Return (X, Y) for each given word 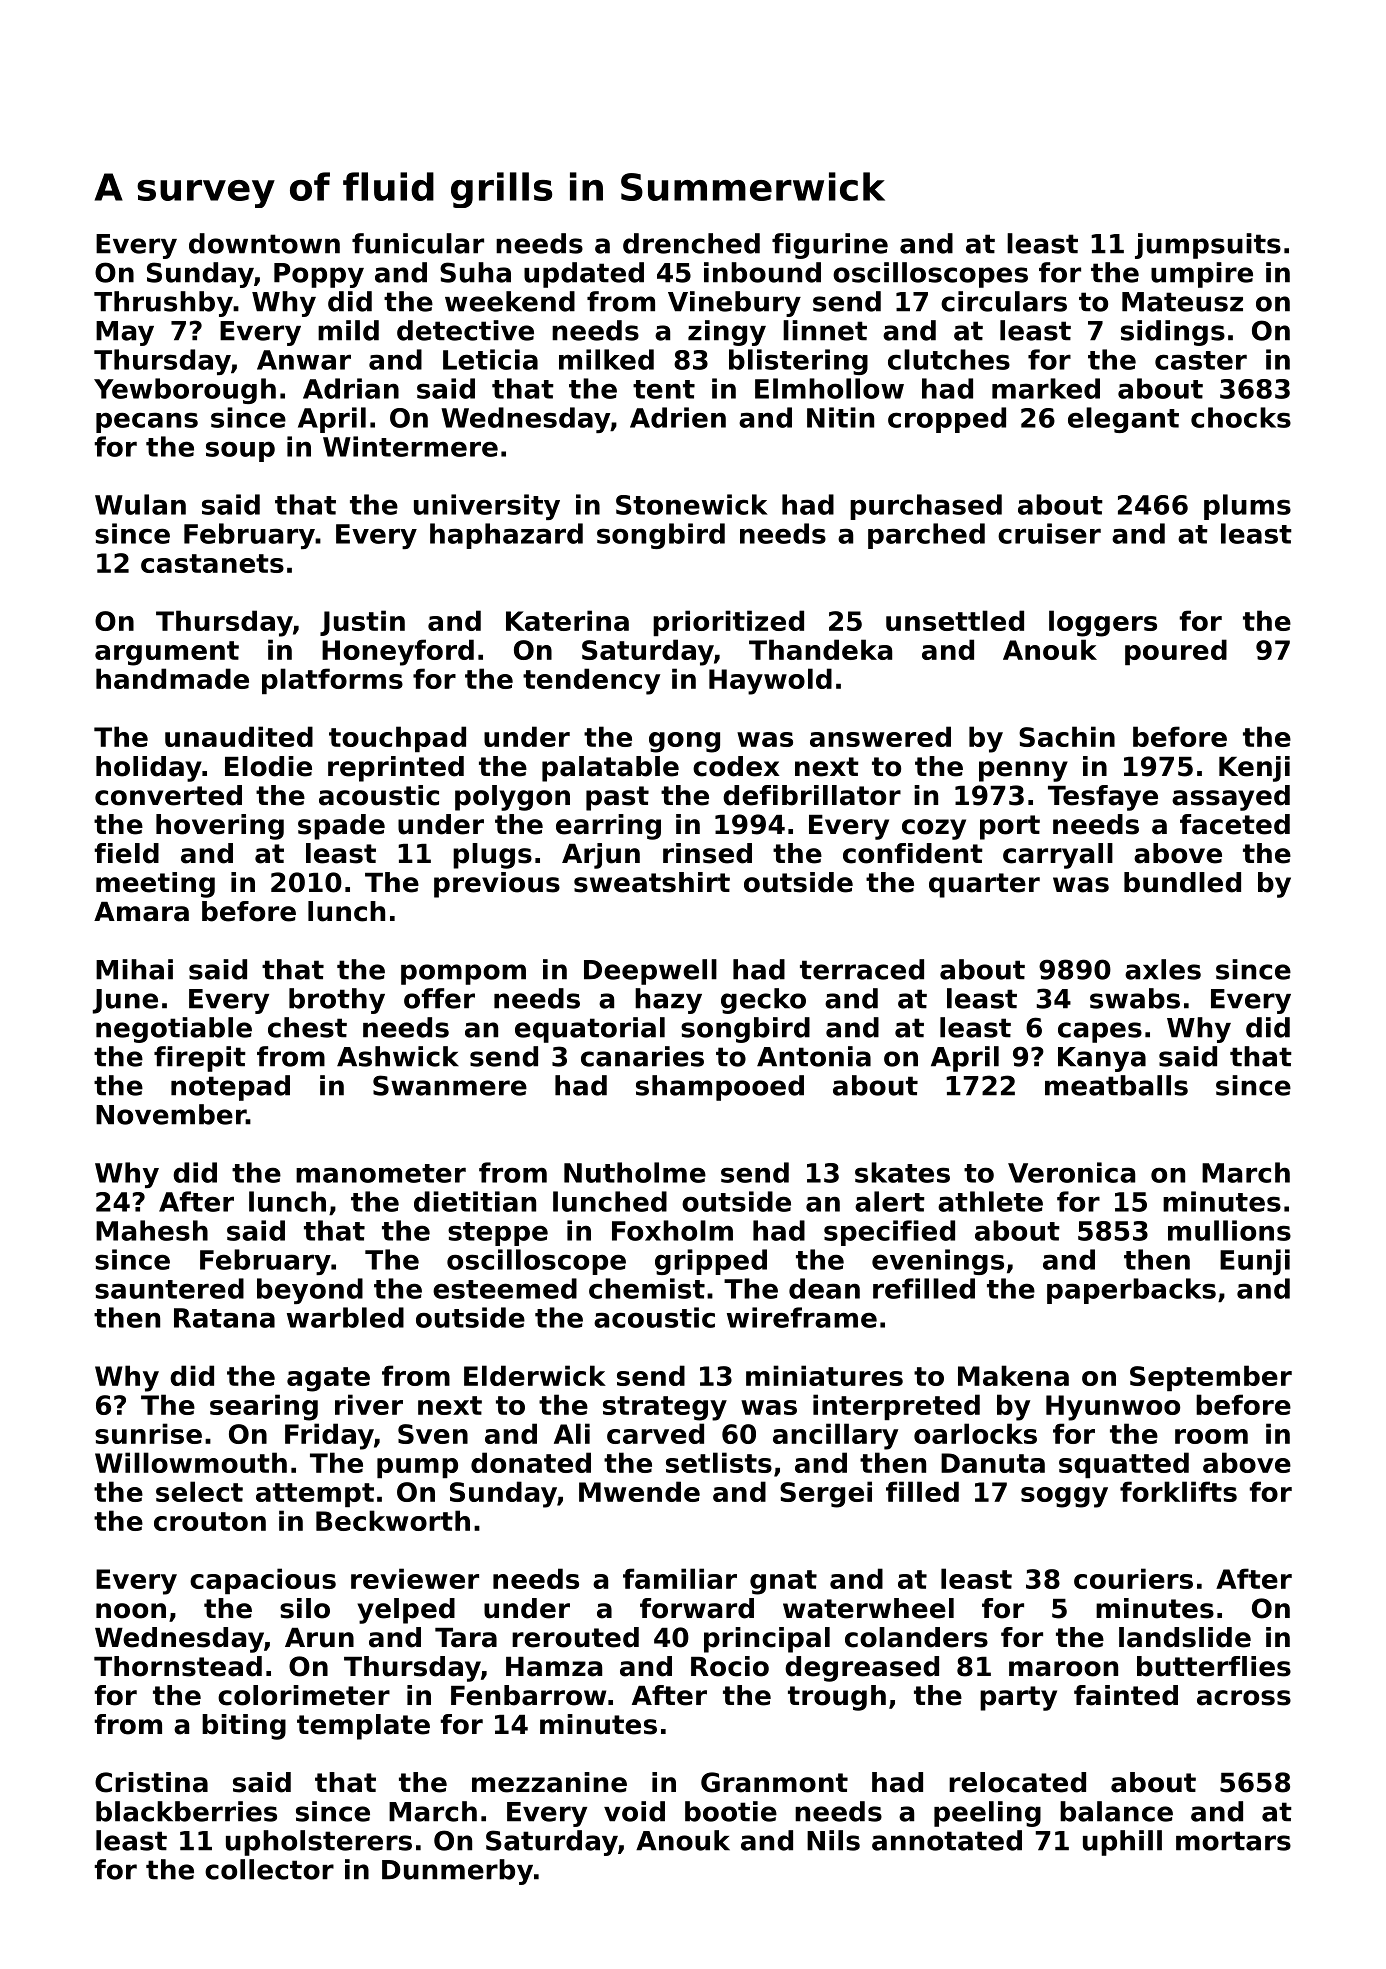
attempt (315, 1495)
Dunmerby (457, 1872)
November (171, 1114)
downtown (264, 243)
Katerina (567, 620)
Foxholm (672, 1230)
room (1211, 1436)
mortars (1233, 1841)
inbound (762, 272)
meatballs (1116, 1085)
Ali (572, 1433)
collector (269, 1869)
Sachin (1067, 736)
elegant (1123, 420)
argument (167, 653)
